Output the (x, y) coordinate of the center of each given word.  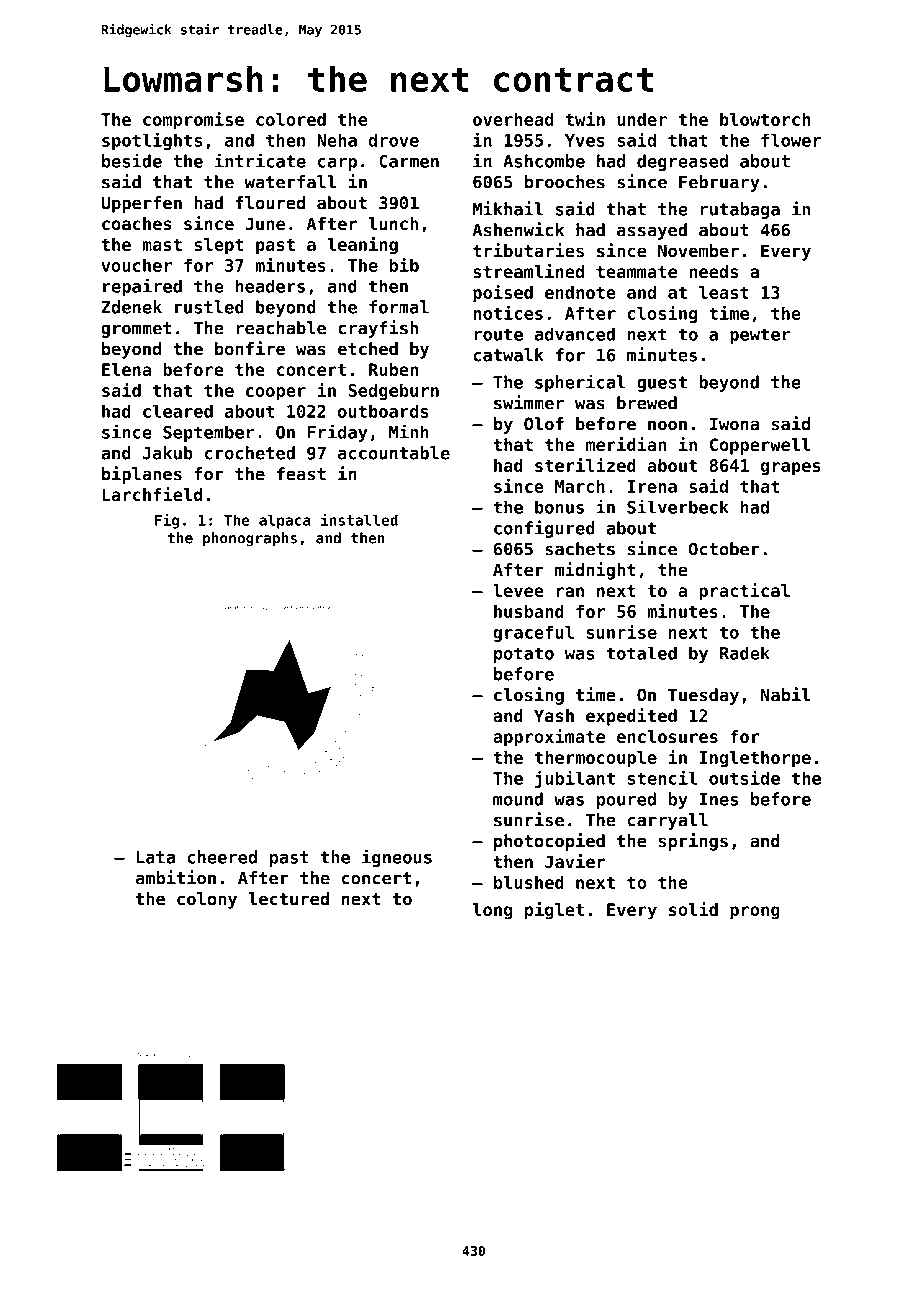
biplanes (142, 475)
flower (791, 140)
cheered (222, 857)
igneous (397, 858)
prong (755, 913)
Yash (554, 715)
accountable (394, 453)
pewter (760, 336)
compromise (193, 121)
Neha (337, 140)
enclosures (667, 736)
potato (524, 655)
